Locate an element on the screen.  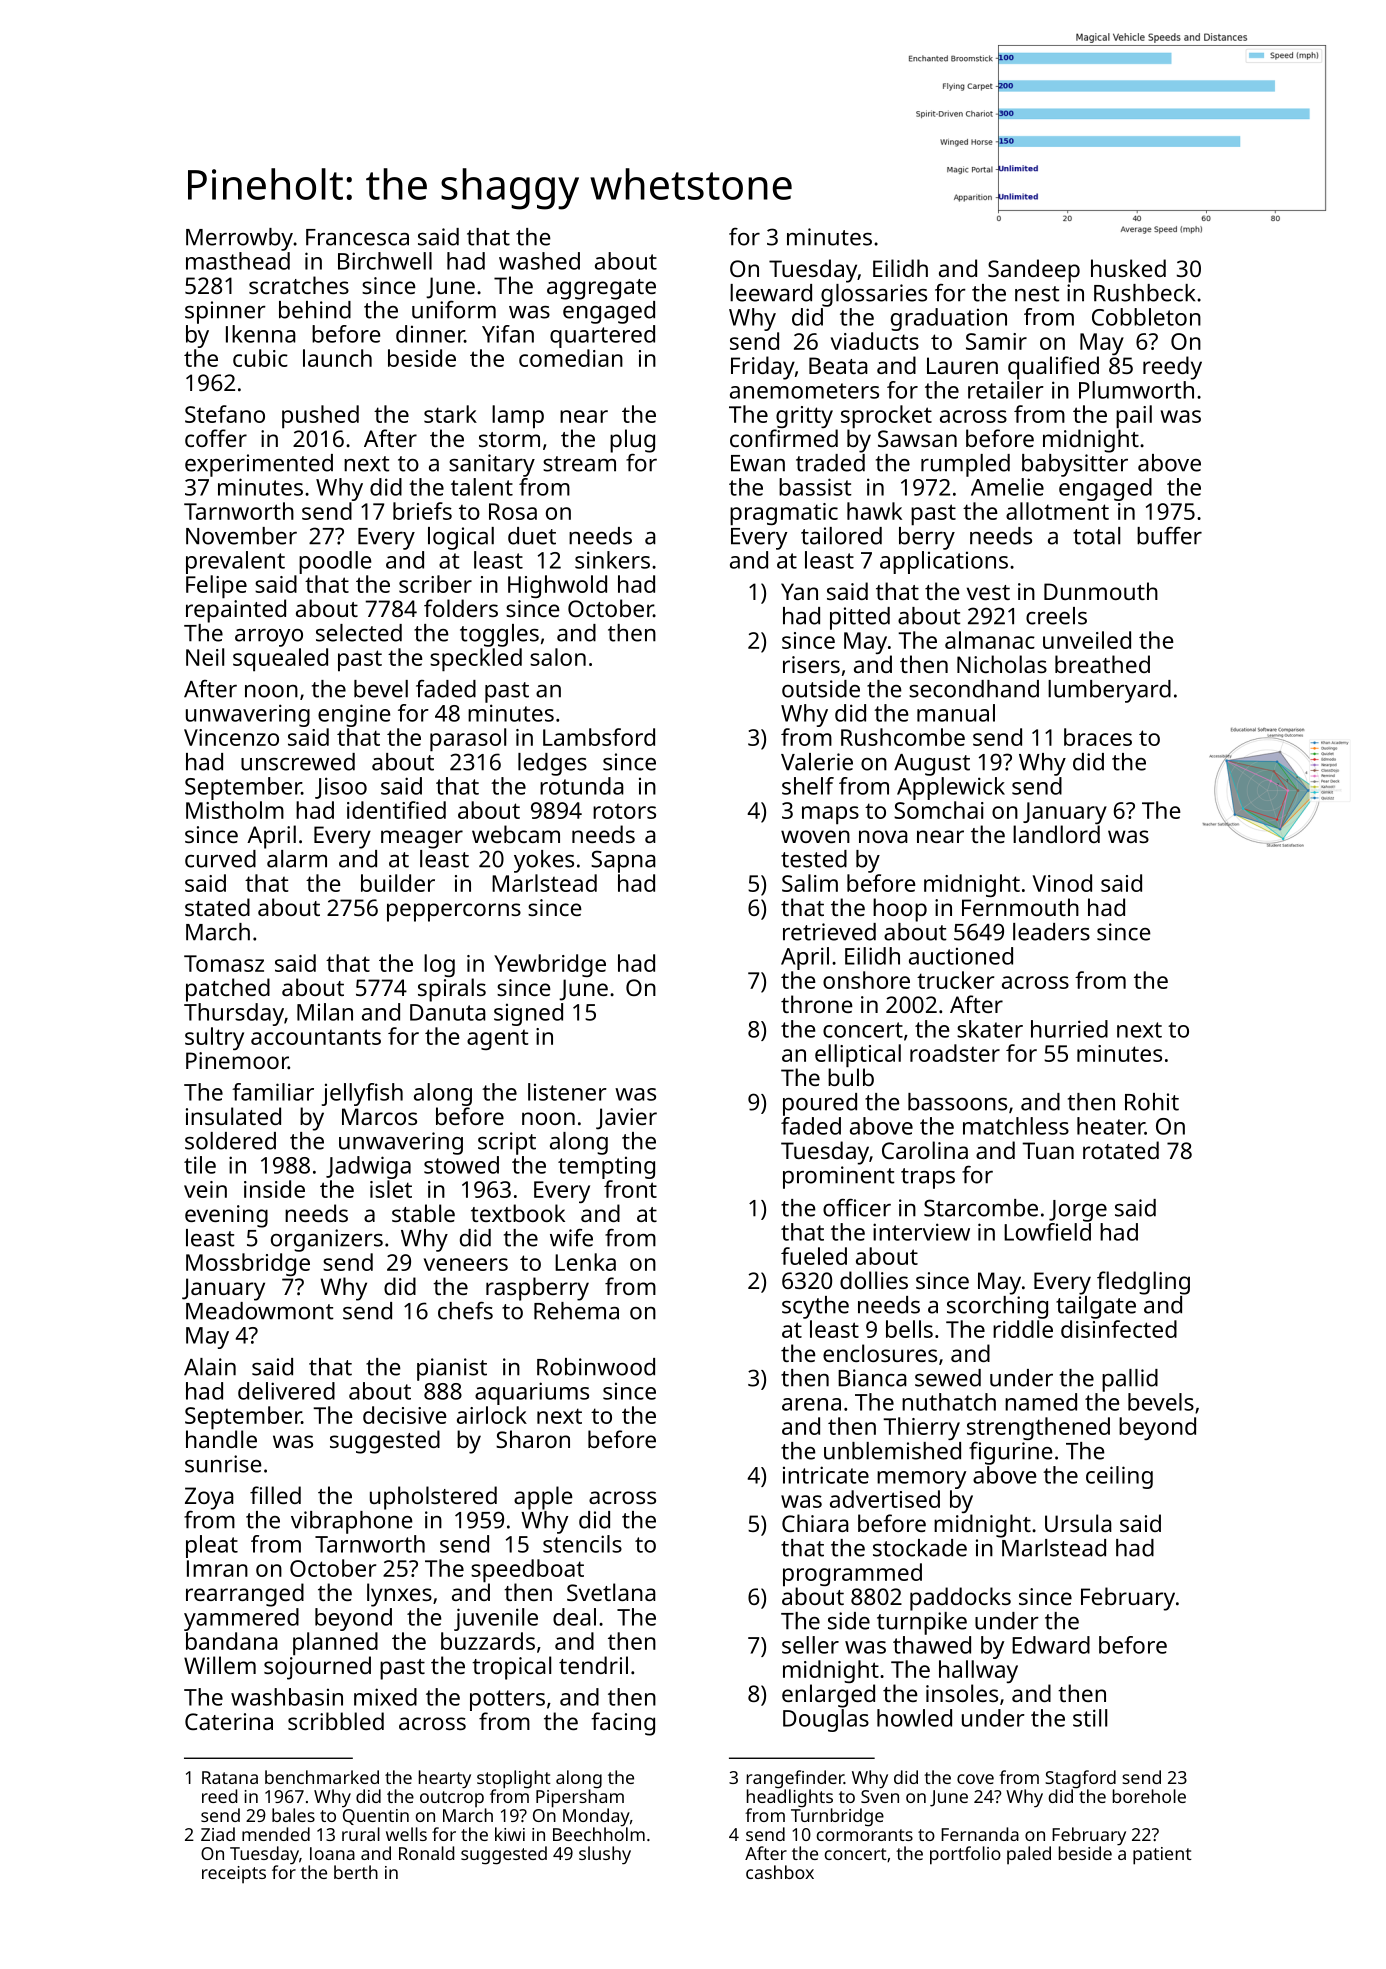
Sandeep is located at coordinates (1034, 271).
